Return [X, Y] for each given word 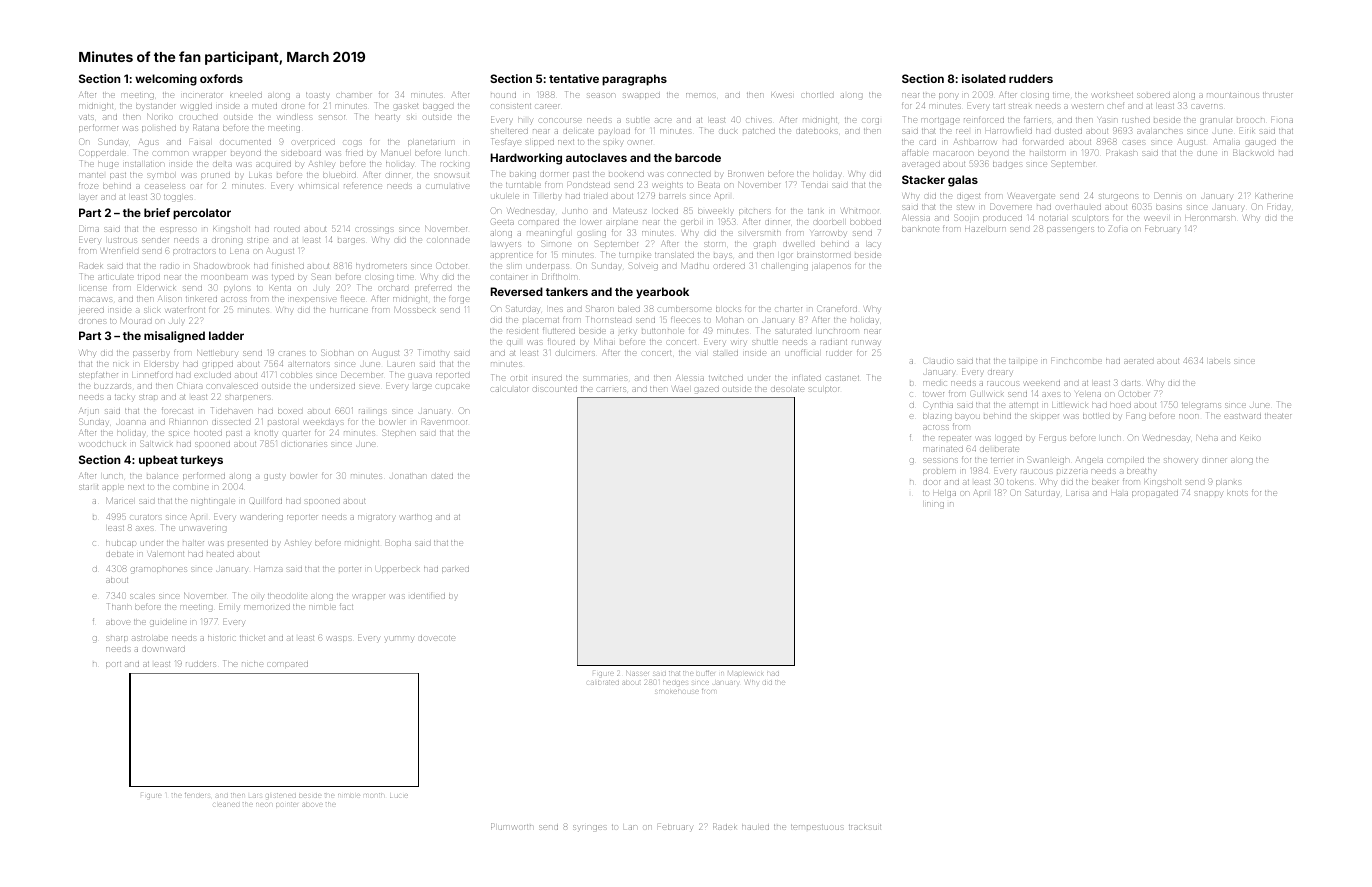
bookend [626, 174]
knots [1237, 493]
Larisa [1077, 493]
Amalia [1227, 141]
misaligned [174, 337]
